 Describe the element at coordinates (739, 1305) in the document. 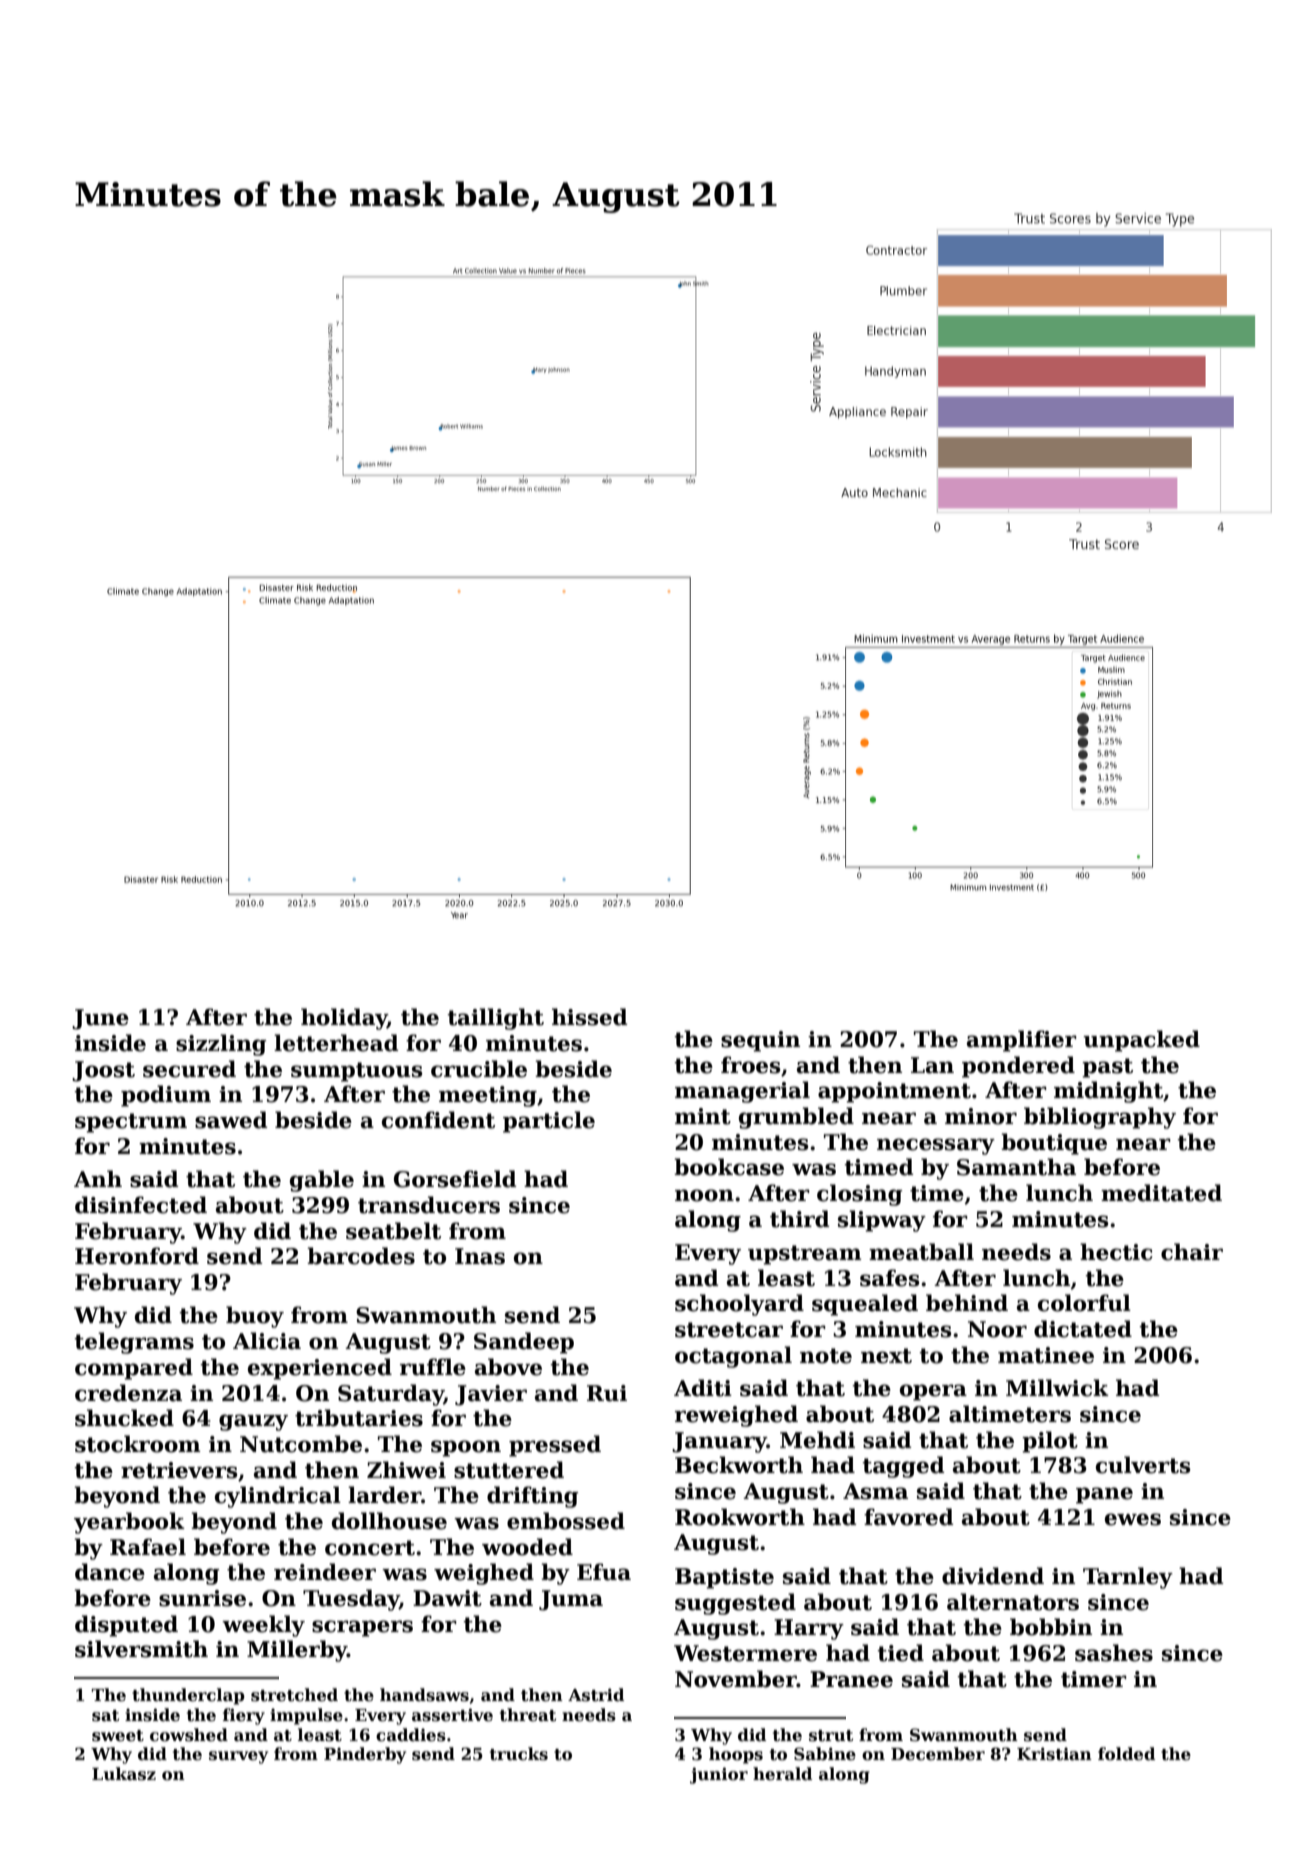

I see `schoolyard` at that location.
